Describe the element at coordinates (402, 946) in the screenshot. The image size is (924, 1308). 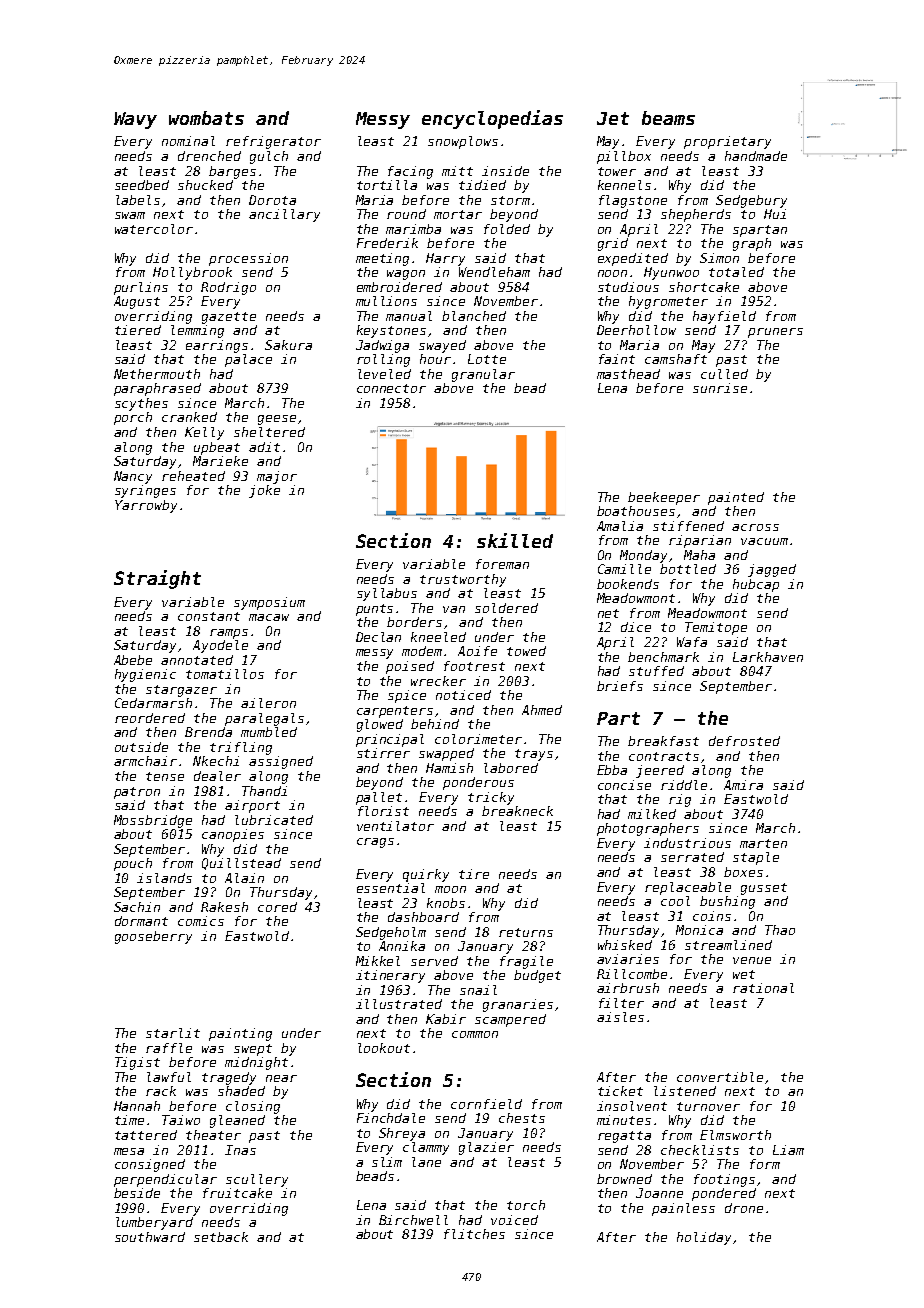
I see `Annika` at that location.
